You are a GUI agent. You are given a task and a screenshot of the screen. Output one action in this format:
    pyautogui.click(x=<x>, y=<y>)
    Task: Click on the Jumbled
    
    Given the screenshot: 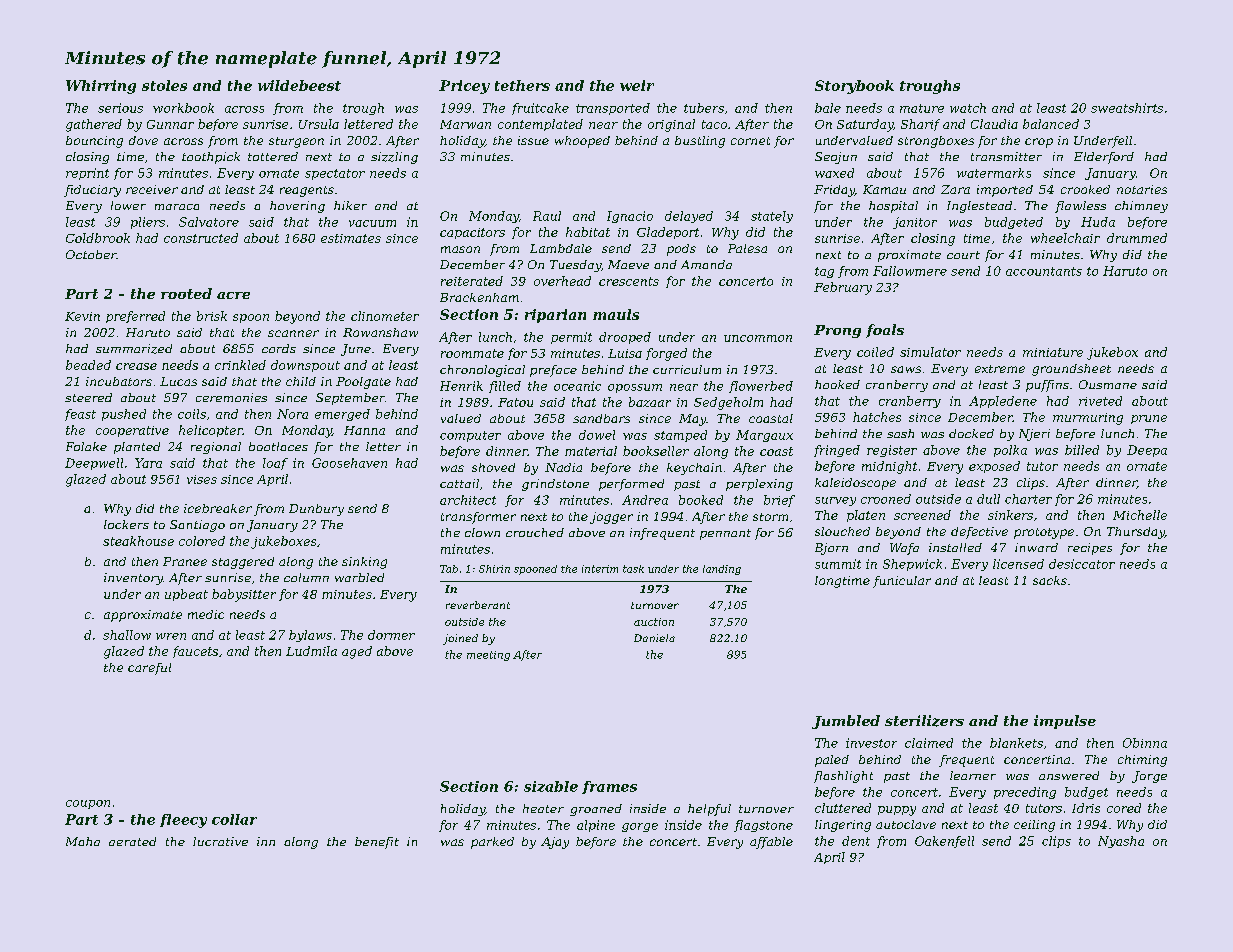 What is the action you would take?
    pyautogui.click(x=846, y=722)
